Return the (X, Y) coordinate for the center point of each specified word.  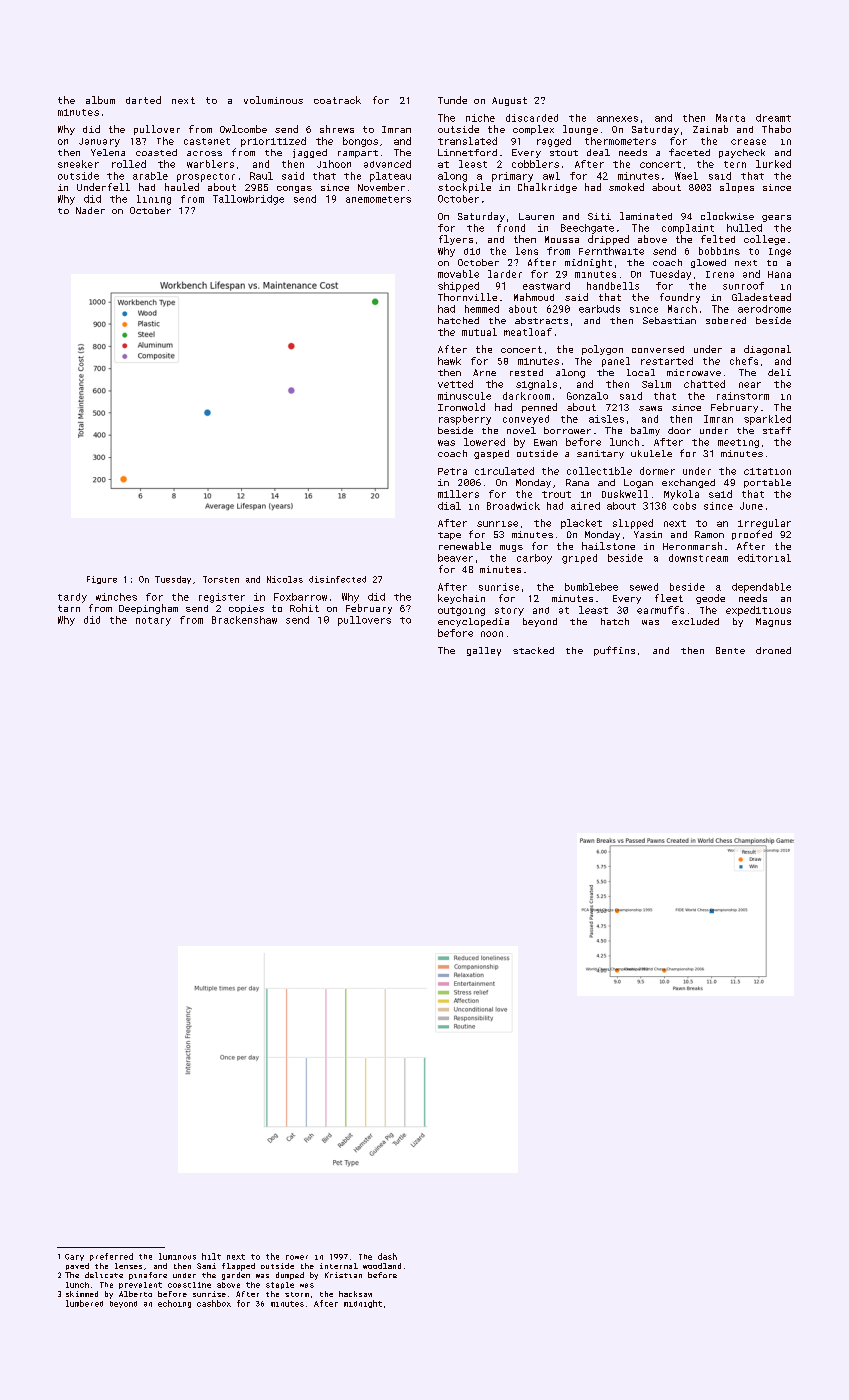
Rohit (304, 608)
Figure (102, 580)
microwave (694, 372)
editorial (764, 558)
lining (154, 200)
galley (484, 651)
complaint (688, 229)
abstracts (541, 320)
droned (773, 650)
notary (153, 621)
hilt (211, 1256)
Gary (74, 1257)
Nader (90, 210)
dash (387, 1256)
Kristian (343, 1275)
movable (458, 274)
